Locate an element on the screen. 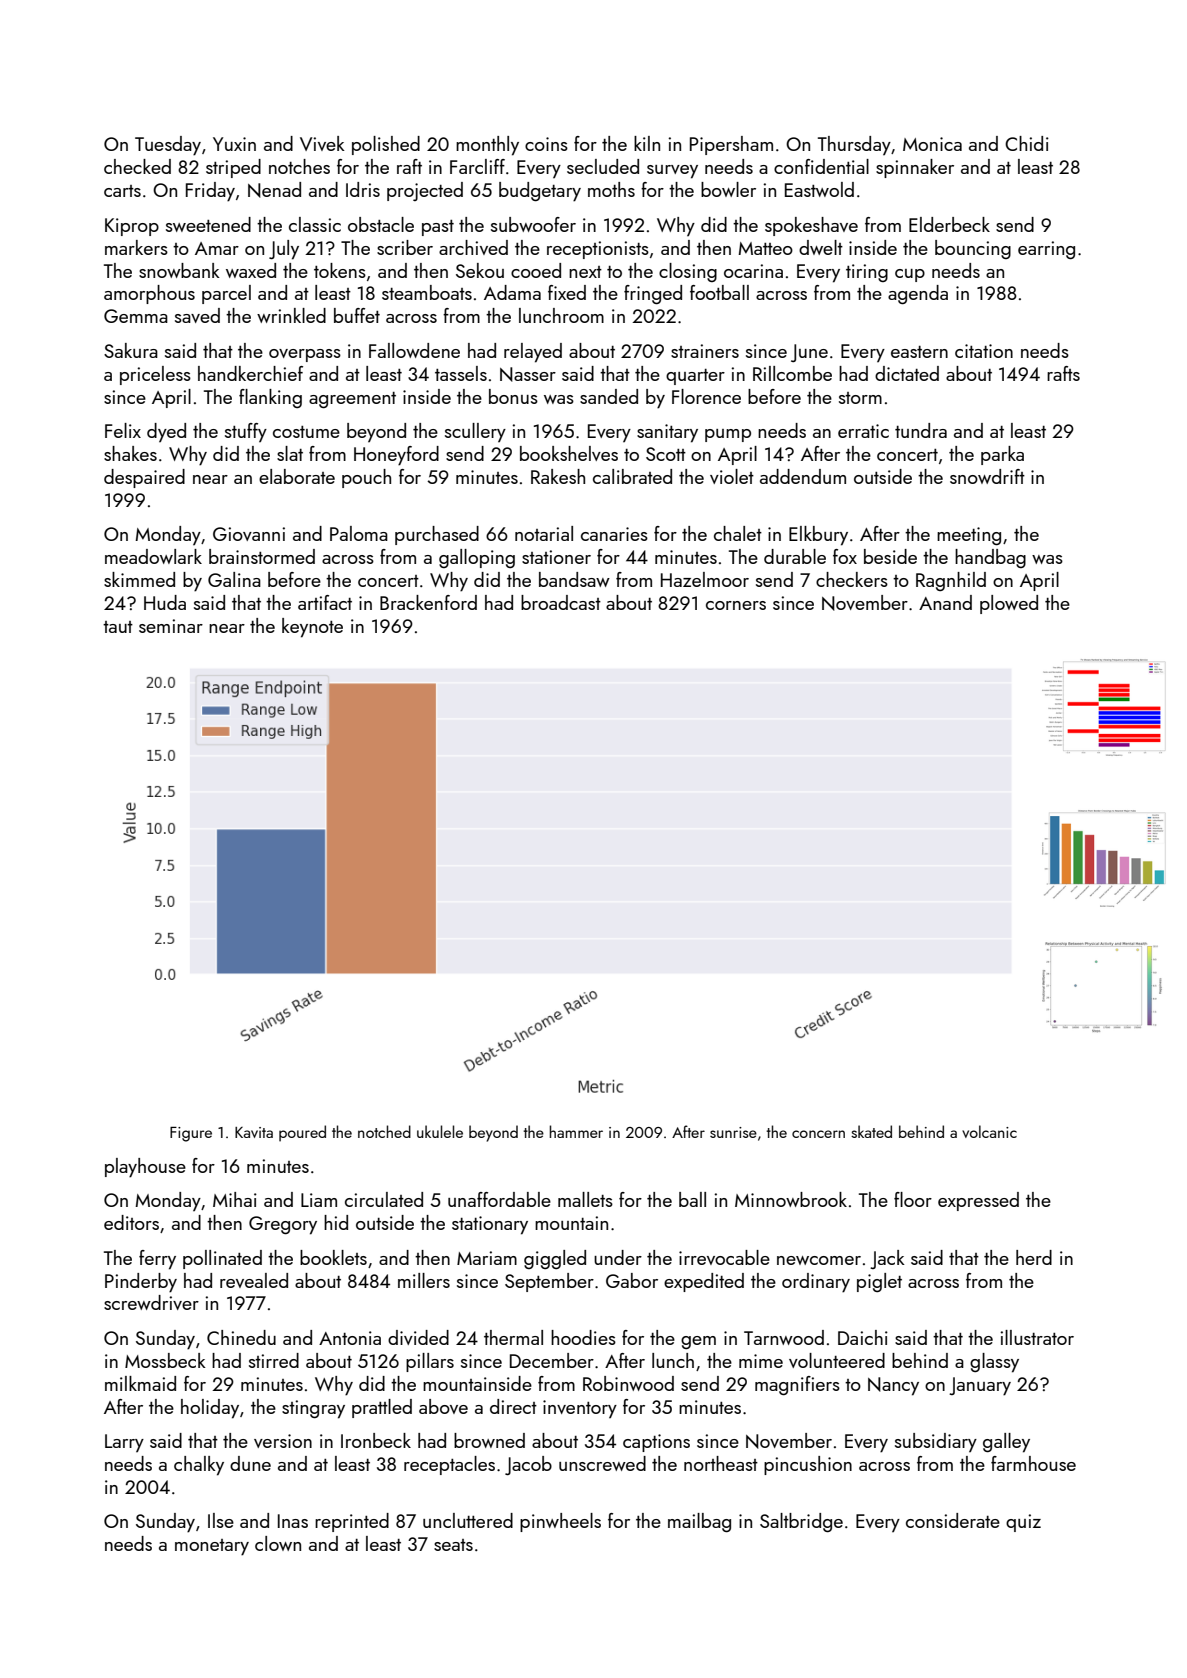 Image resolution: width=1187 pixels, height=1678 pixels. Monica is located at coordinates (932, 144).
